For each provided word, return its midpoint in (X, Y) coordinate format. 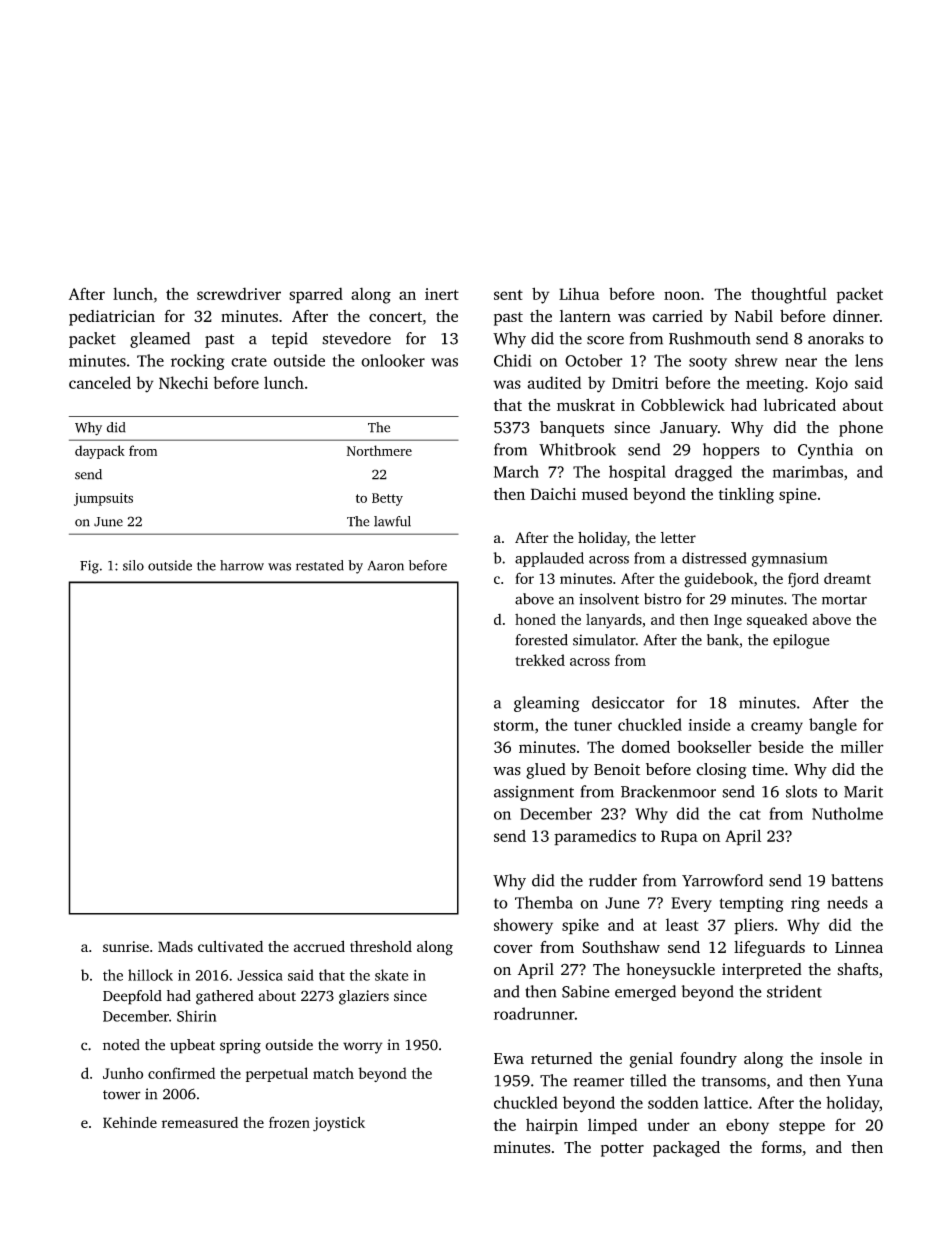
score (605, 340)
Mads (175, 946)
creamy (777, 728)
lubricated (800, 404)
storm (514, 725)
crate (249, 361)
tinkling (746, 495)
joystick (339, 1124)
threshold (381, 946)
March (516, 471)
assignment (534, 793)
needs (847, 902)
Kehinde (130, 1122)
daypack (100, 452)
